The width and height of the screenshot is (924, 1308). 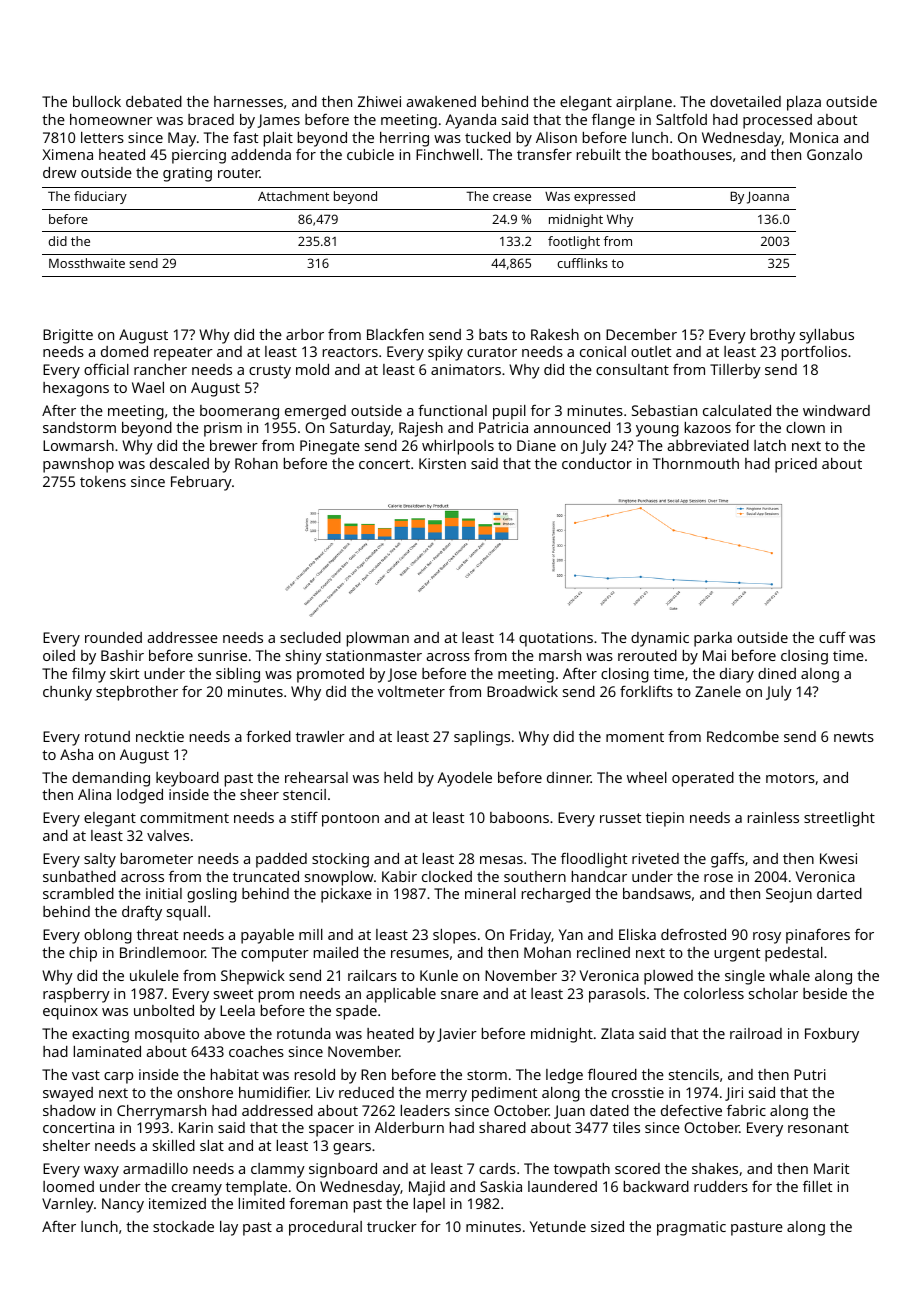 What do you see at coordinates (103, 481) in the screenshot?
I see `tokens` at bounding box center [103, 481].
